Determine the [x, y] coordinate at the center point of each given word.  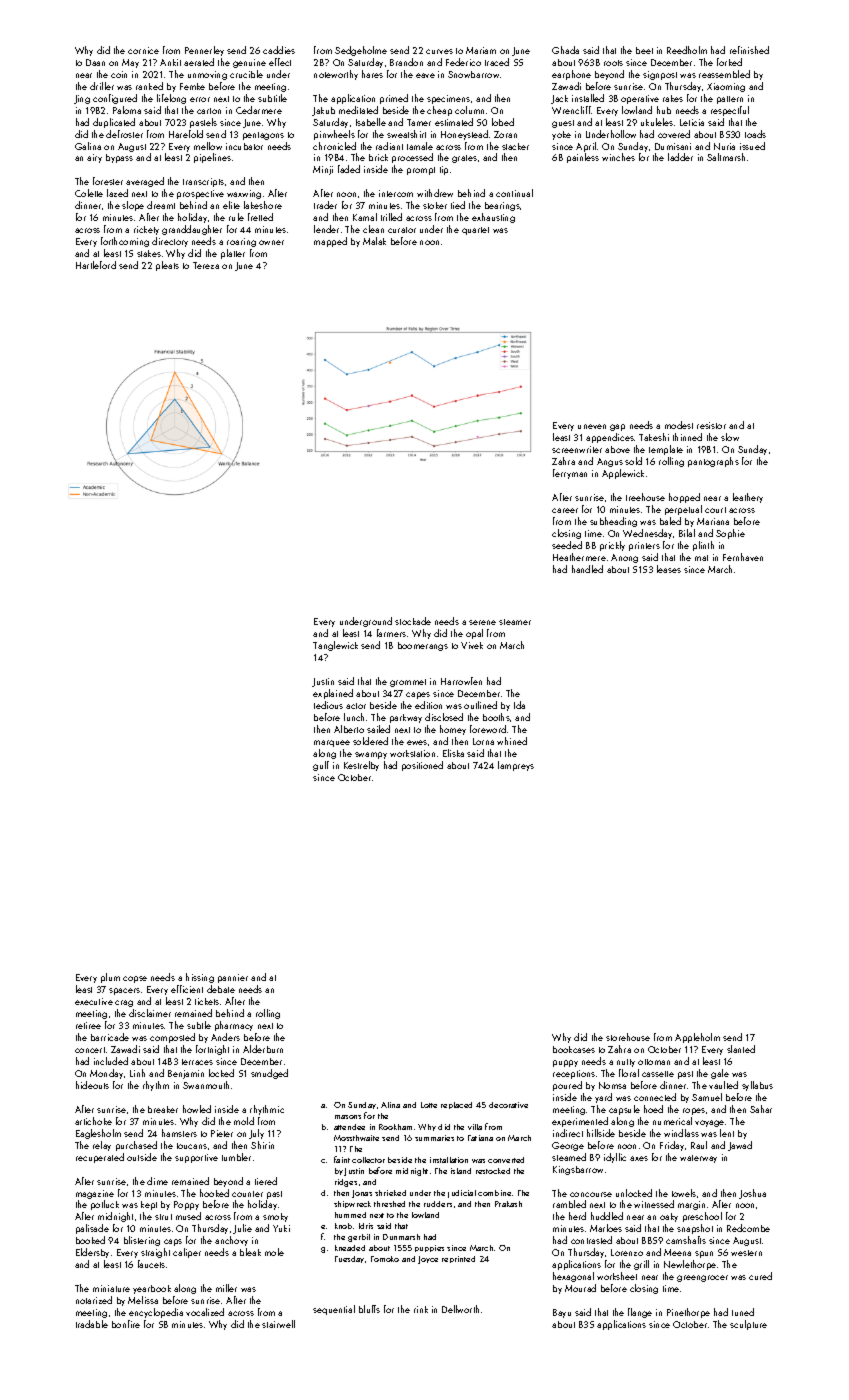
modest [679, 425]
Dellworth [460, 1309]
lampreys [516, 766]
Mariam [481, 50]
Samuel [707, 1097]
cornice [143, 50]
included [111, 1061]
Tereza [206, 265]
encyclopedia [156, 1313]
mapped [330, 242]
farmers [391, 633]
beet [644, 50]
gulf [321, 766]
